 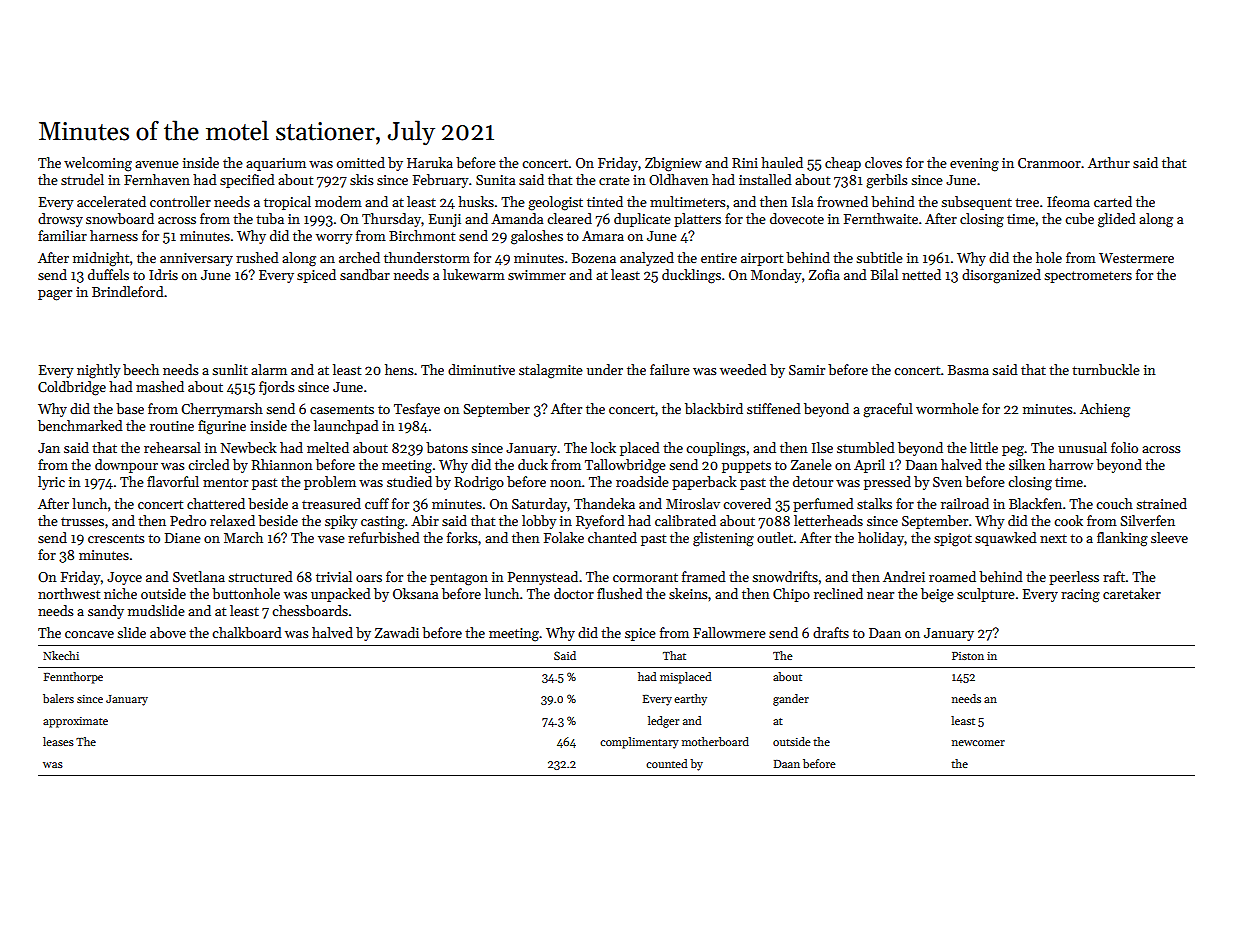 I want to click on roamed, so click(x=952, y=576).
